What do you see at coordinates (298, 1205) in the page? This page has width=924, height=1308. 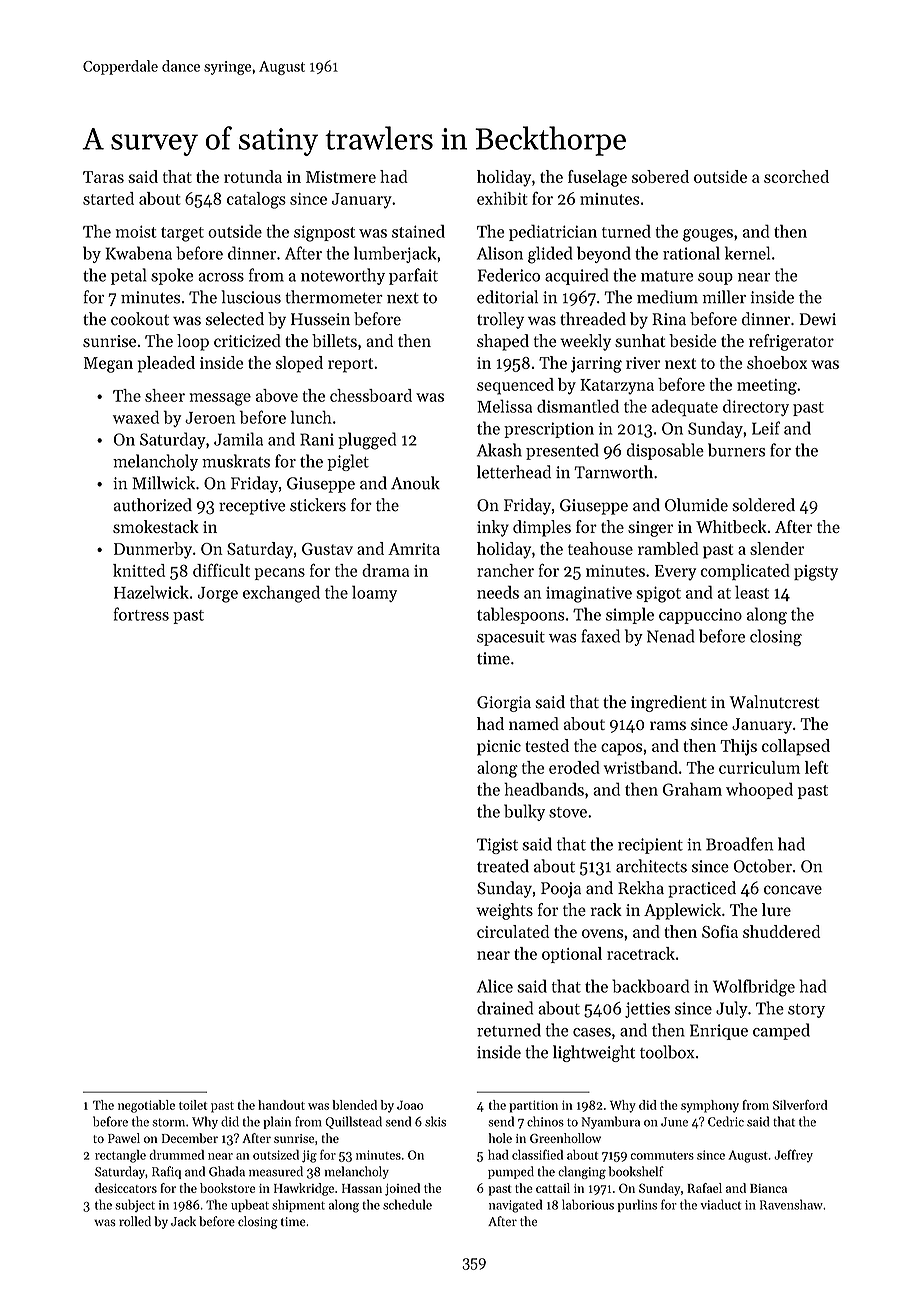 I see `shipment` at bounding box center [298, 1205].
